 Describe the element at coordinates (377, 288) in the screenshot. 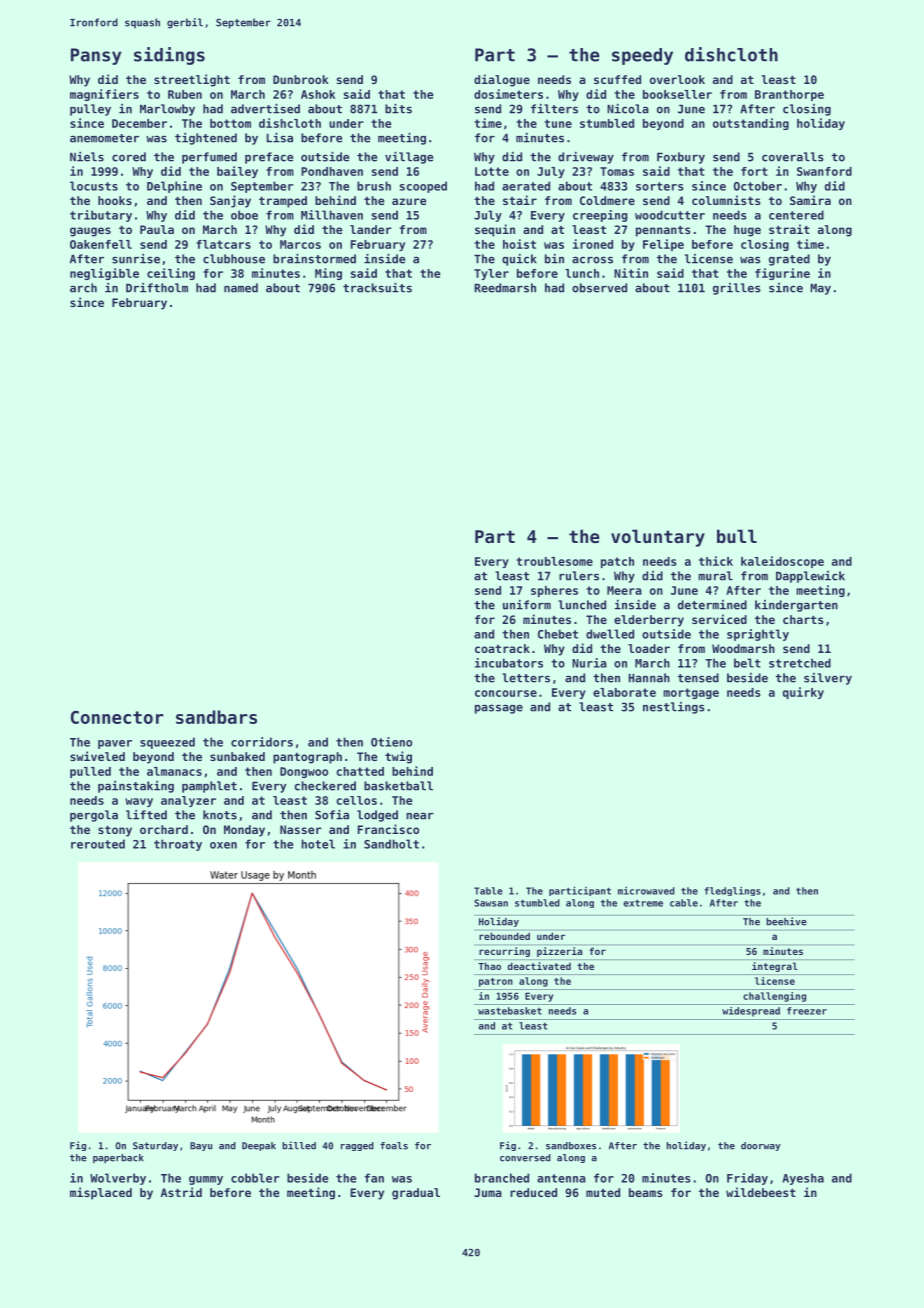

I see `tracksuits` at that location.
